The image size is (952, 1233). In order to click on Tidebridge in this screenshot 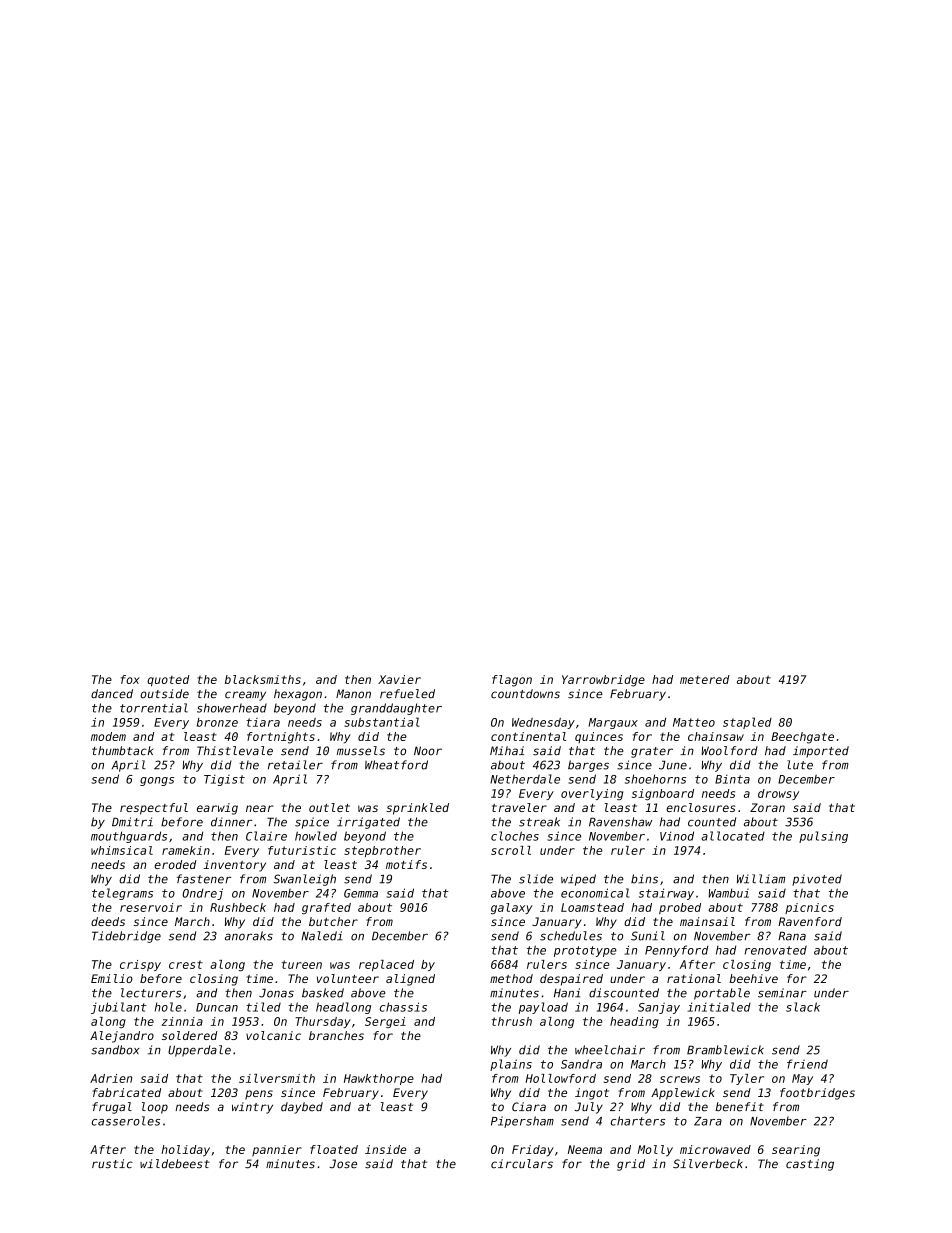, I will do `click(126, 937)`.
